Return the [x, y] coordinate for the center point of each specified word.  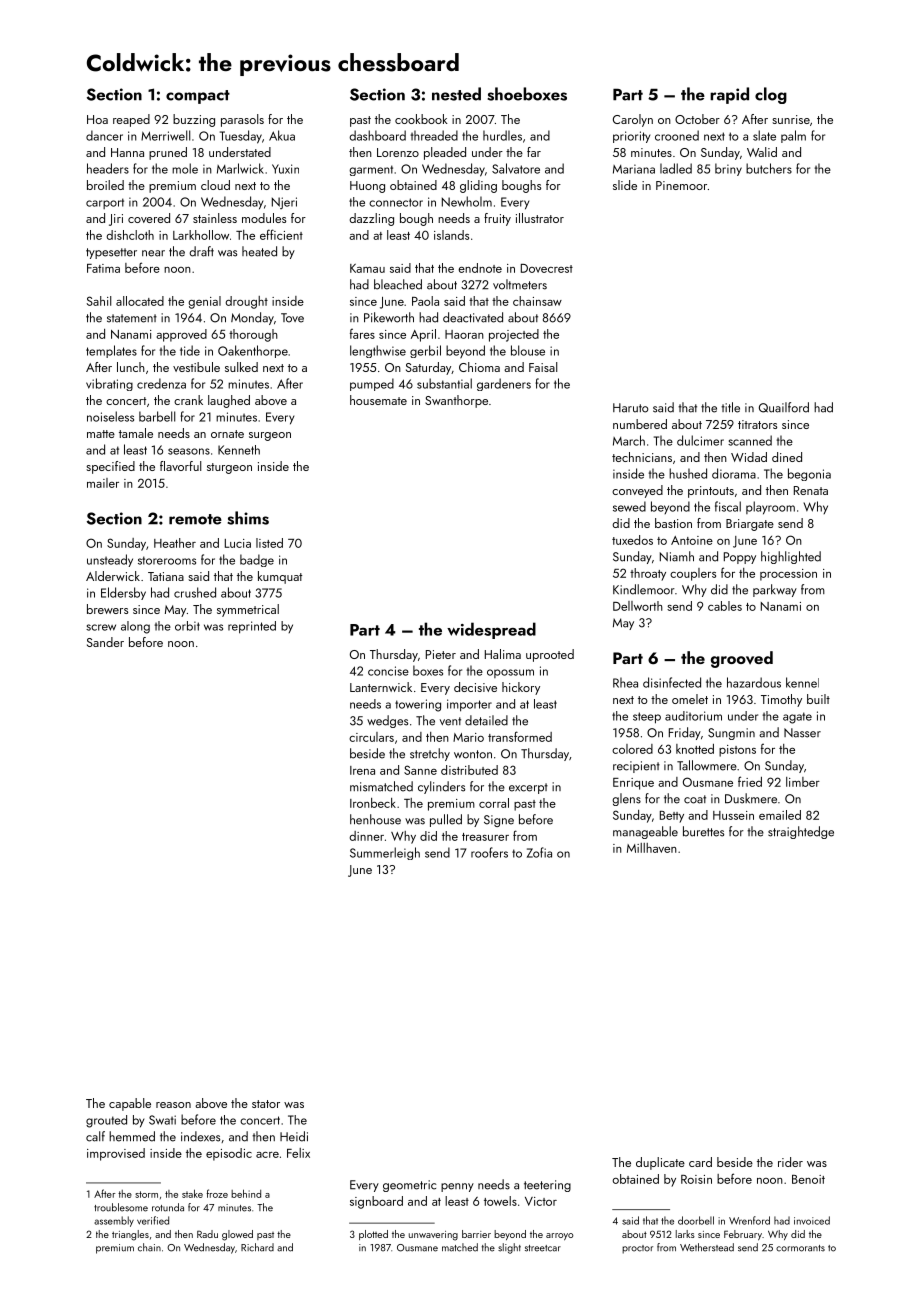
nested [456, 94]
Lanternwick [381, 687]
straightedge [801, 832]
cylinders [441, 787]
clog [771, 95]
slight [509, 1248]
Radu [207, 1234]
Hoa [97, 119]
